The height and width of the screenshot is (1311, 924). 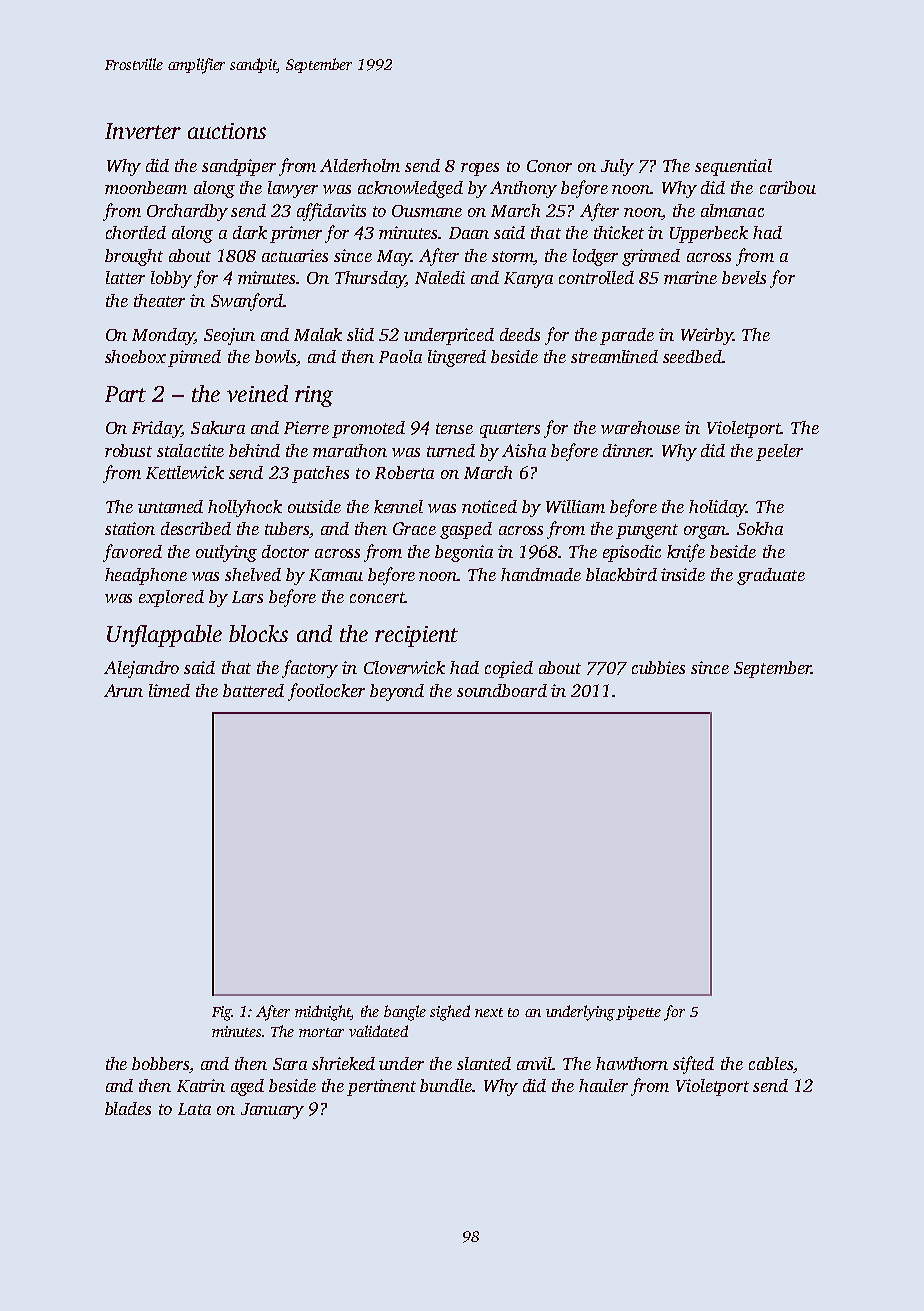 What do you see at coordinates (658, 667) in the screenshot?
I see `cubbies` at bounding box center [658, 667].
